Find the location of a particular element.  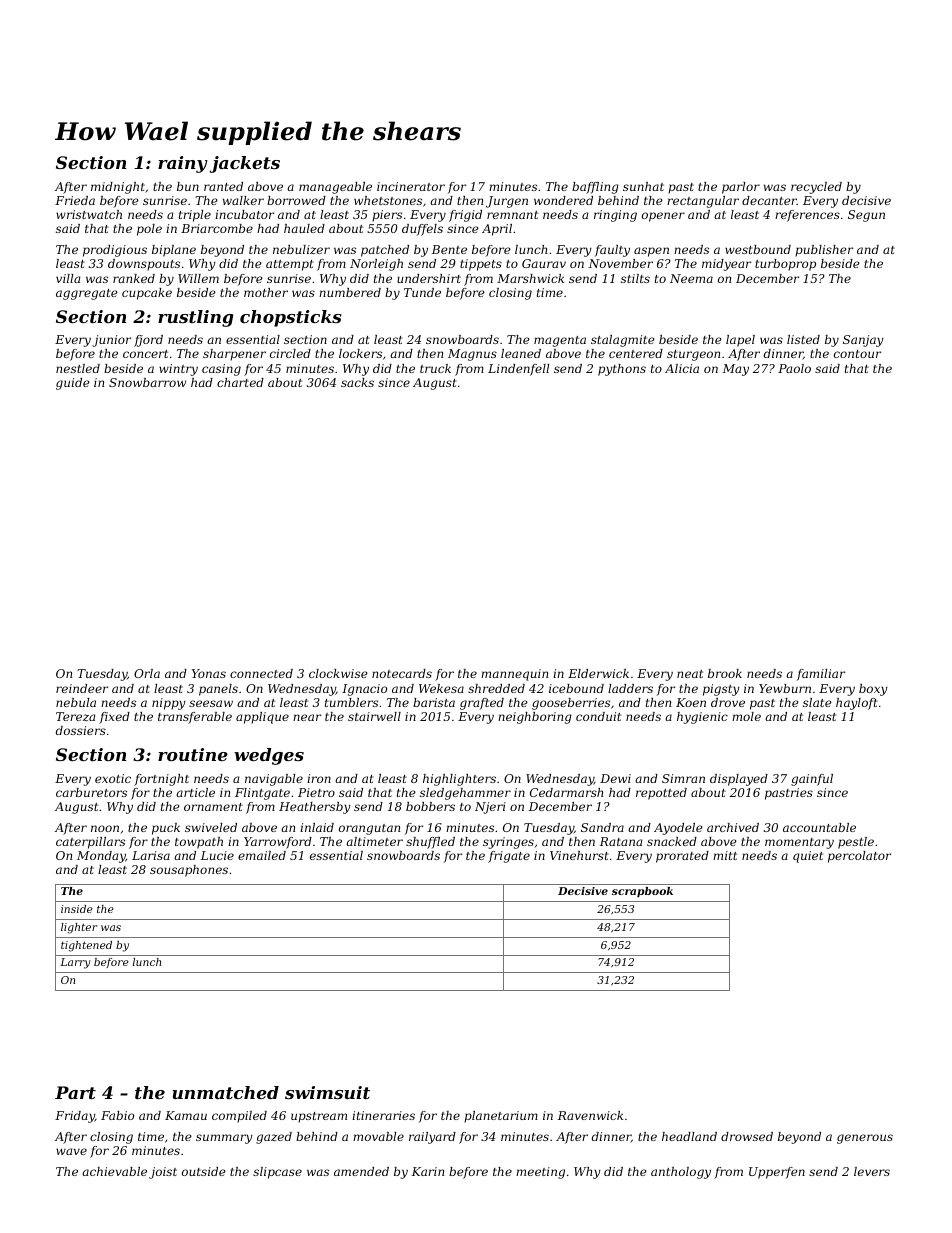

rainy is located at coordinates (183, 164).
